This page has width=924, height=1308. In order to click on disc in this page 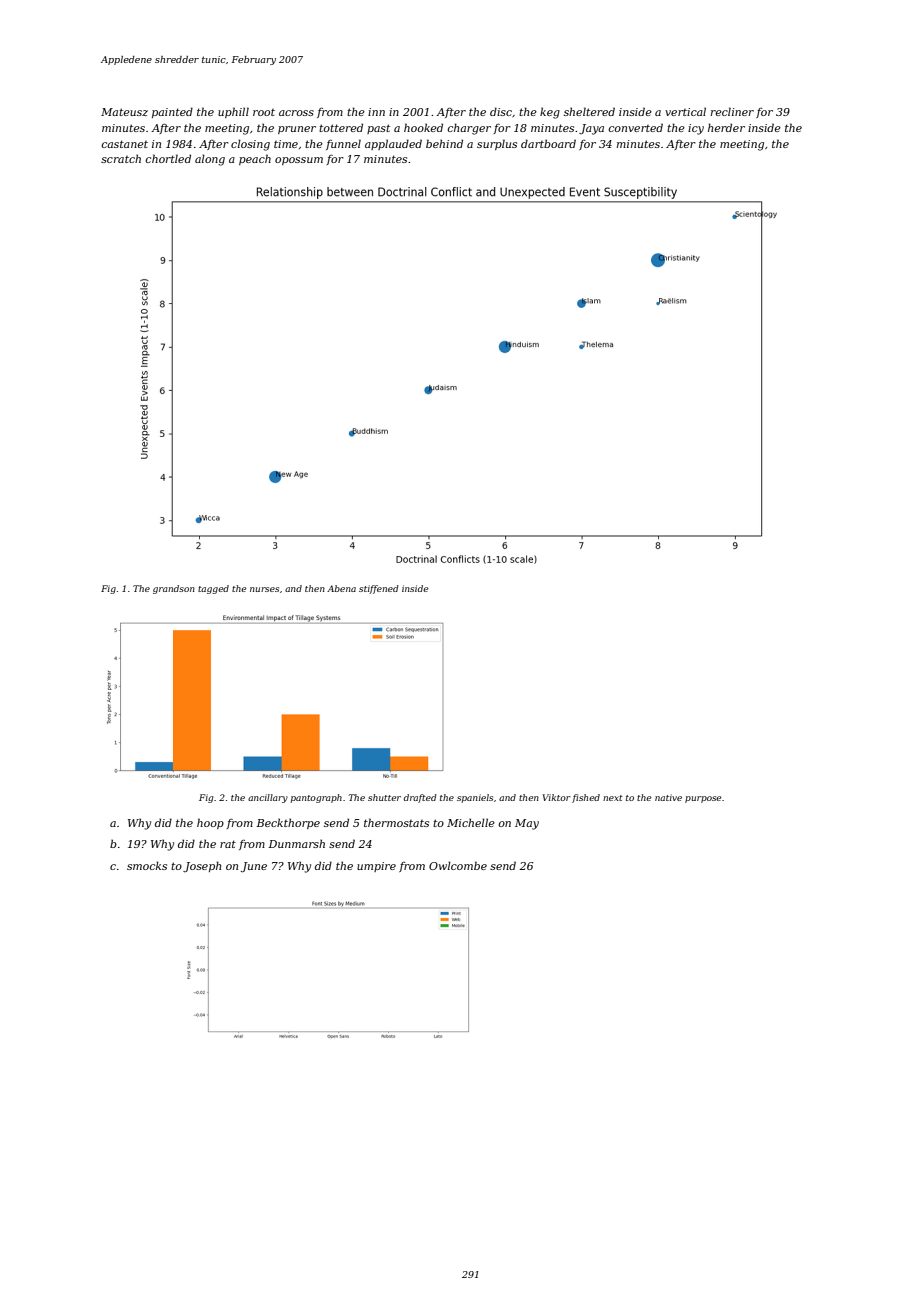, I will do `click(501, 111)`.
